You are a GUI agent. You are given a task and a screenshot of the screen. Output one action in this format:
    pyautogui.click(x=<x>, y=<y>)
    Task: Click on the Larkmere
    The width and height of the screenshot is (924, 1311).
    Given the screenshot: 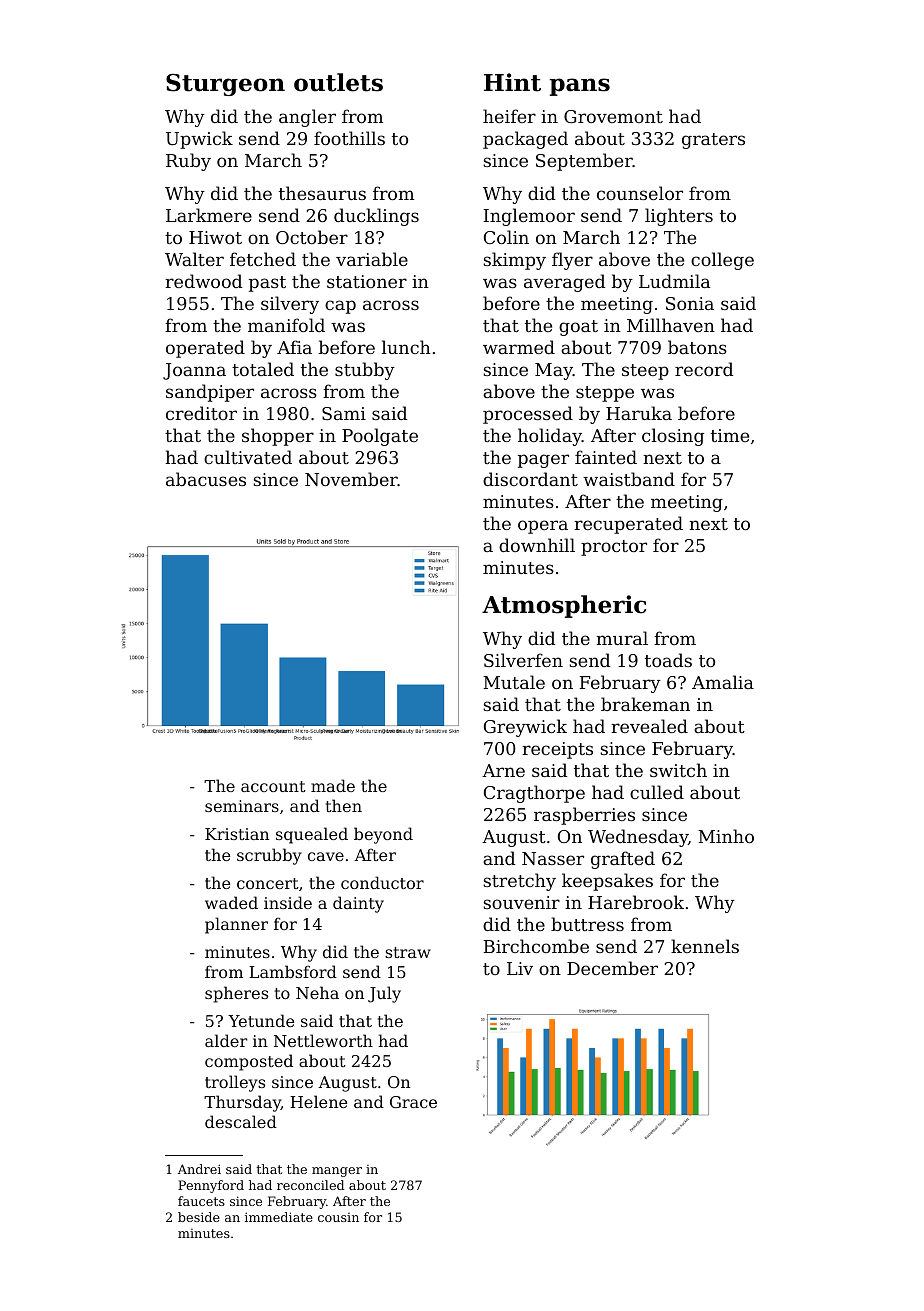 What is the action you would take?
    pyautogui.click(x=209, y=215)
